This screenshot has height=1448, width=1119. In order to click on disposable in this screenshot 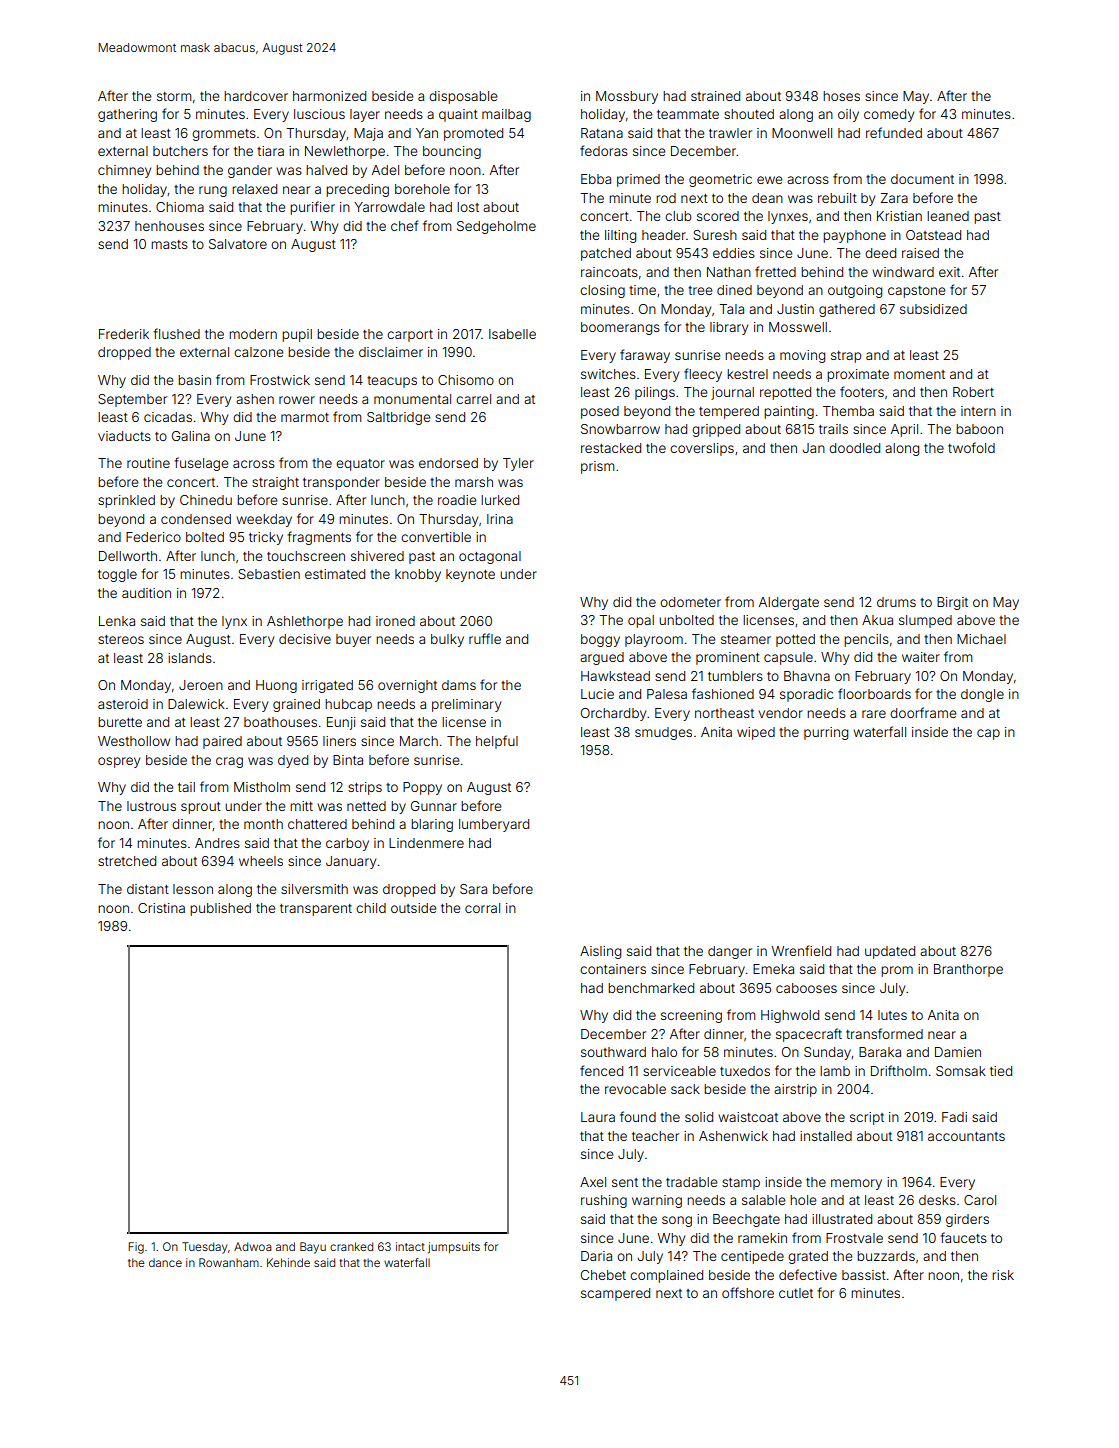, I will do `click(463, 97)`.
